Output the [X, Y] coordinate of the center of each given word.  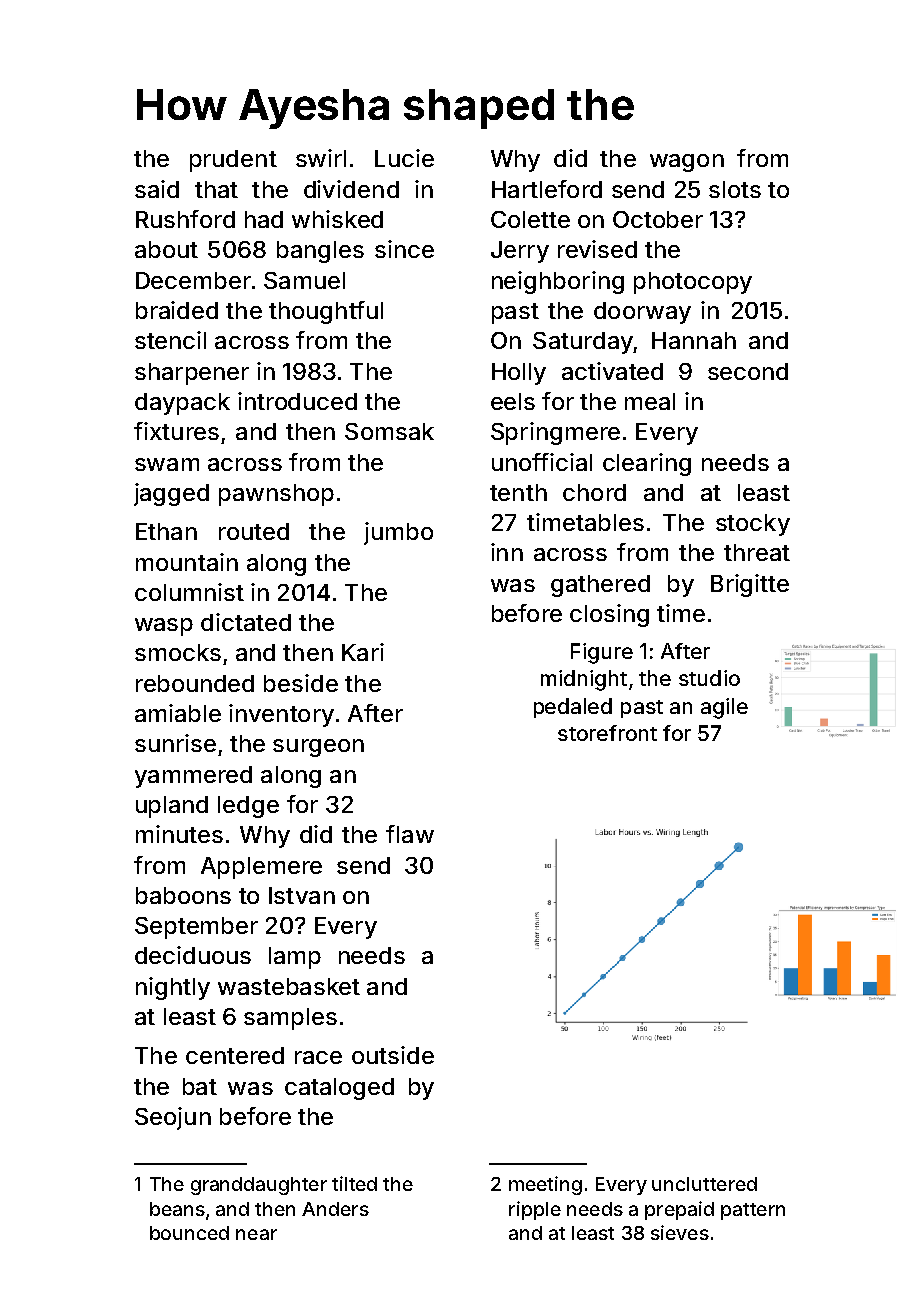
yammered [193, 777]
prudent [233, 161]
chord [594, 492]
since [404, 249]
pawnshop [276, 495]
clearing [647, 464]
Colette [530, 219]
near [256, 1234]
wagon [687, 163]
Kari [363, 652]
